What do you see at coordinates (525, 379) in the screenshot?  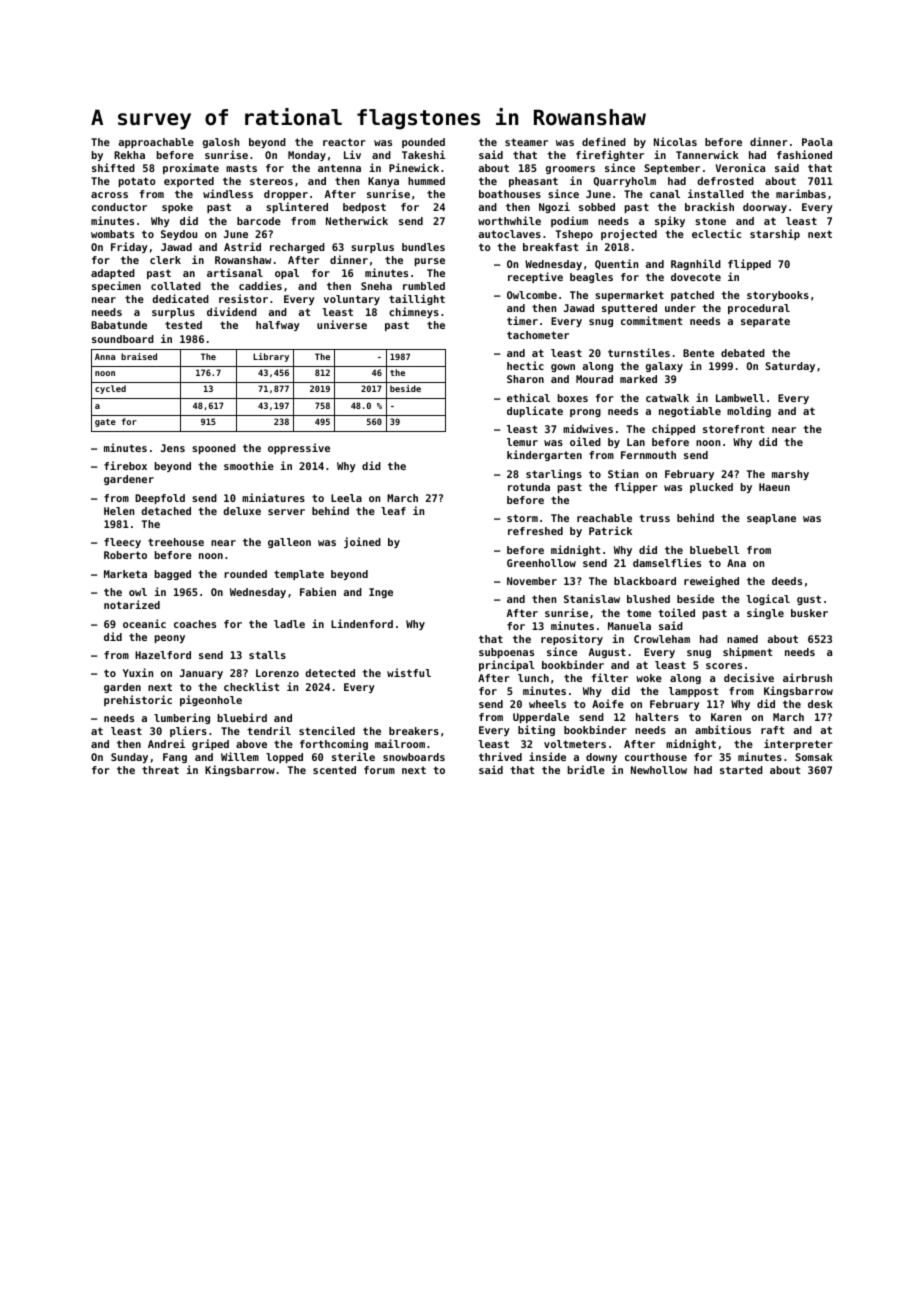 I see `Sharon` at bounding box center [525, 379].
